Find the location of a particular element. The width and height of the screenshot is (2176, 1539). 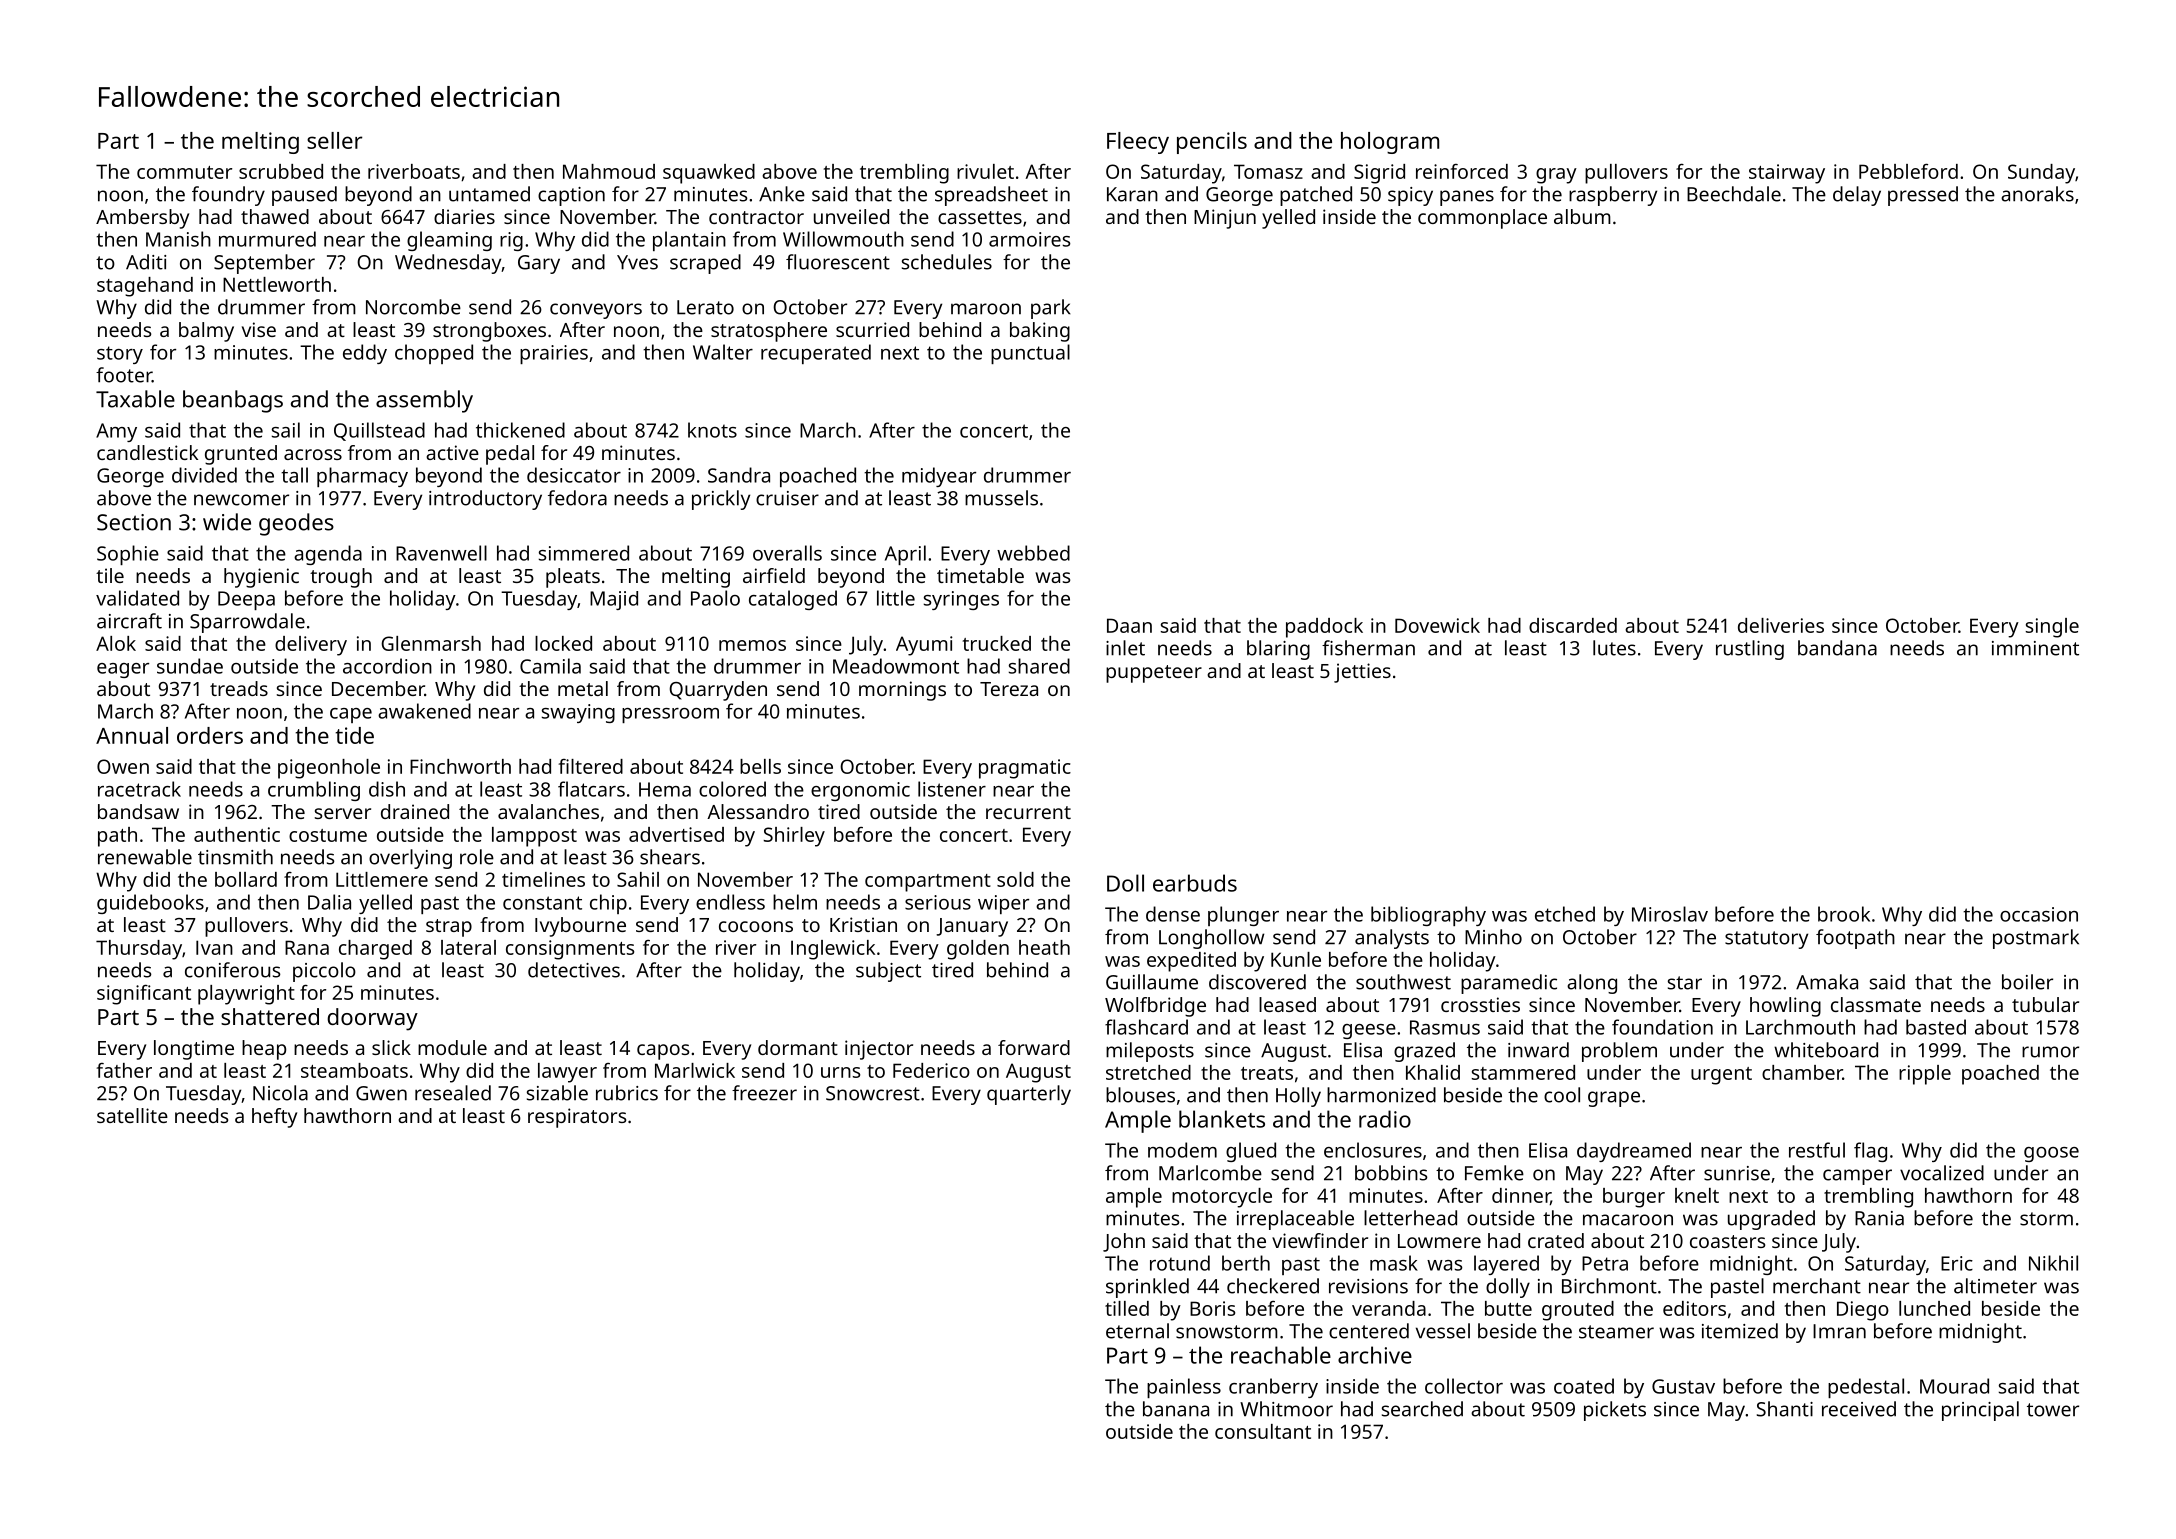

wide is located at coordinates (227, 522).
